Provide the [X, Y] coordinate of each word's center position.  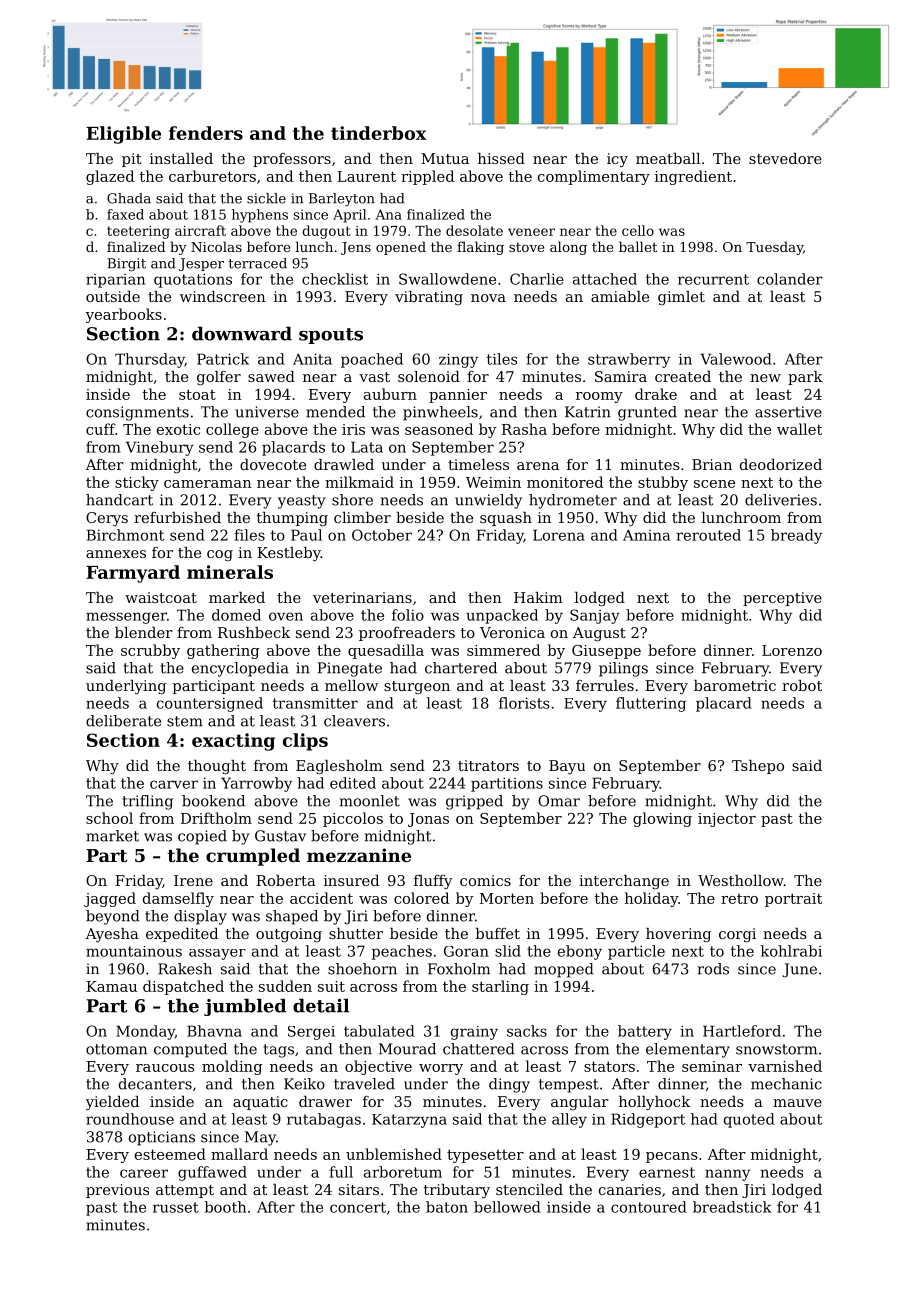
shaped [292, 917]
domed [236, 615]
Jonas [428, 820]
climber [362, 517]
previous [117, 1191]
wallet [799, 429]
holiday [651, 899]
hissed [501, 158]
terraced [257, 263]
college [232, 430]
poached [372, 360]
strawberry [629, 360]
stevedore [785, 158]
